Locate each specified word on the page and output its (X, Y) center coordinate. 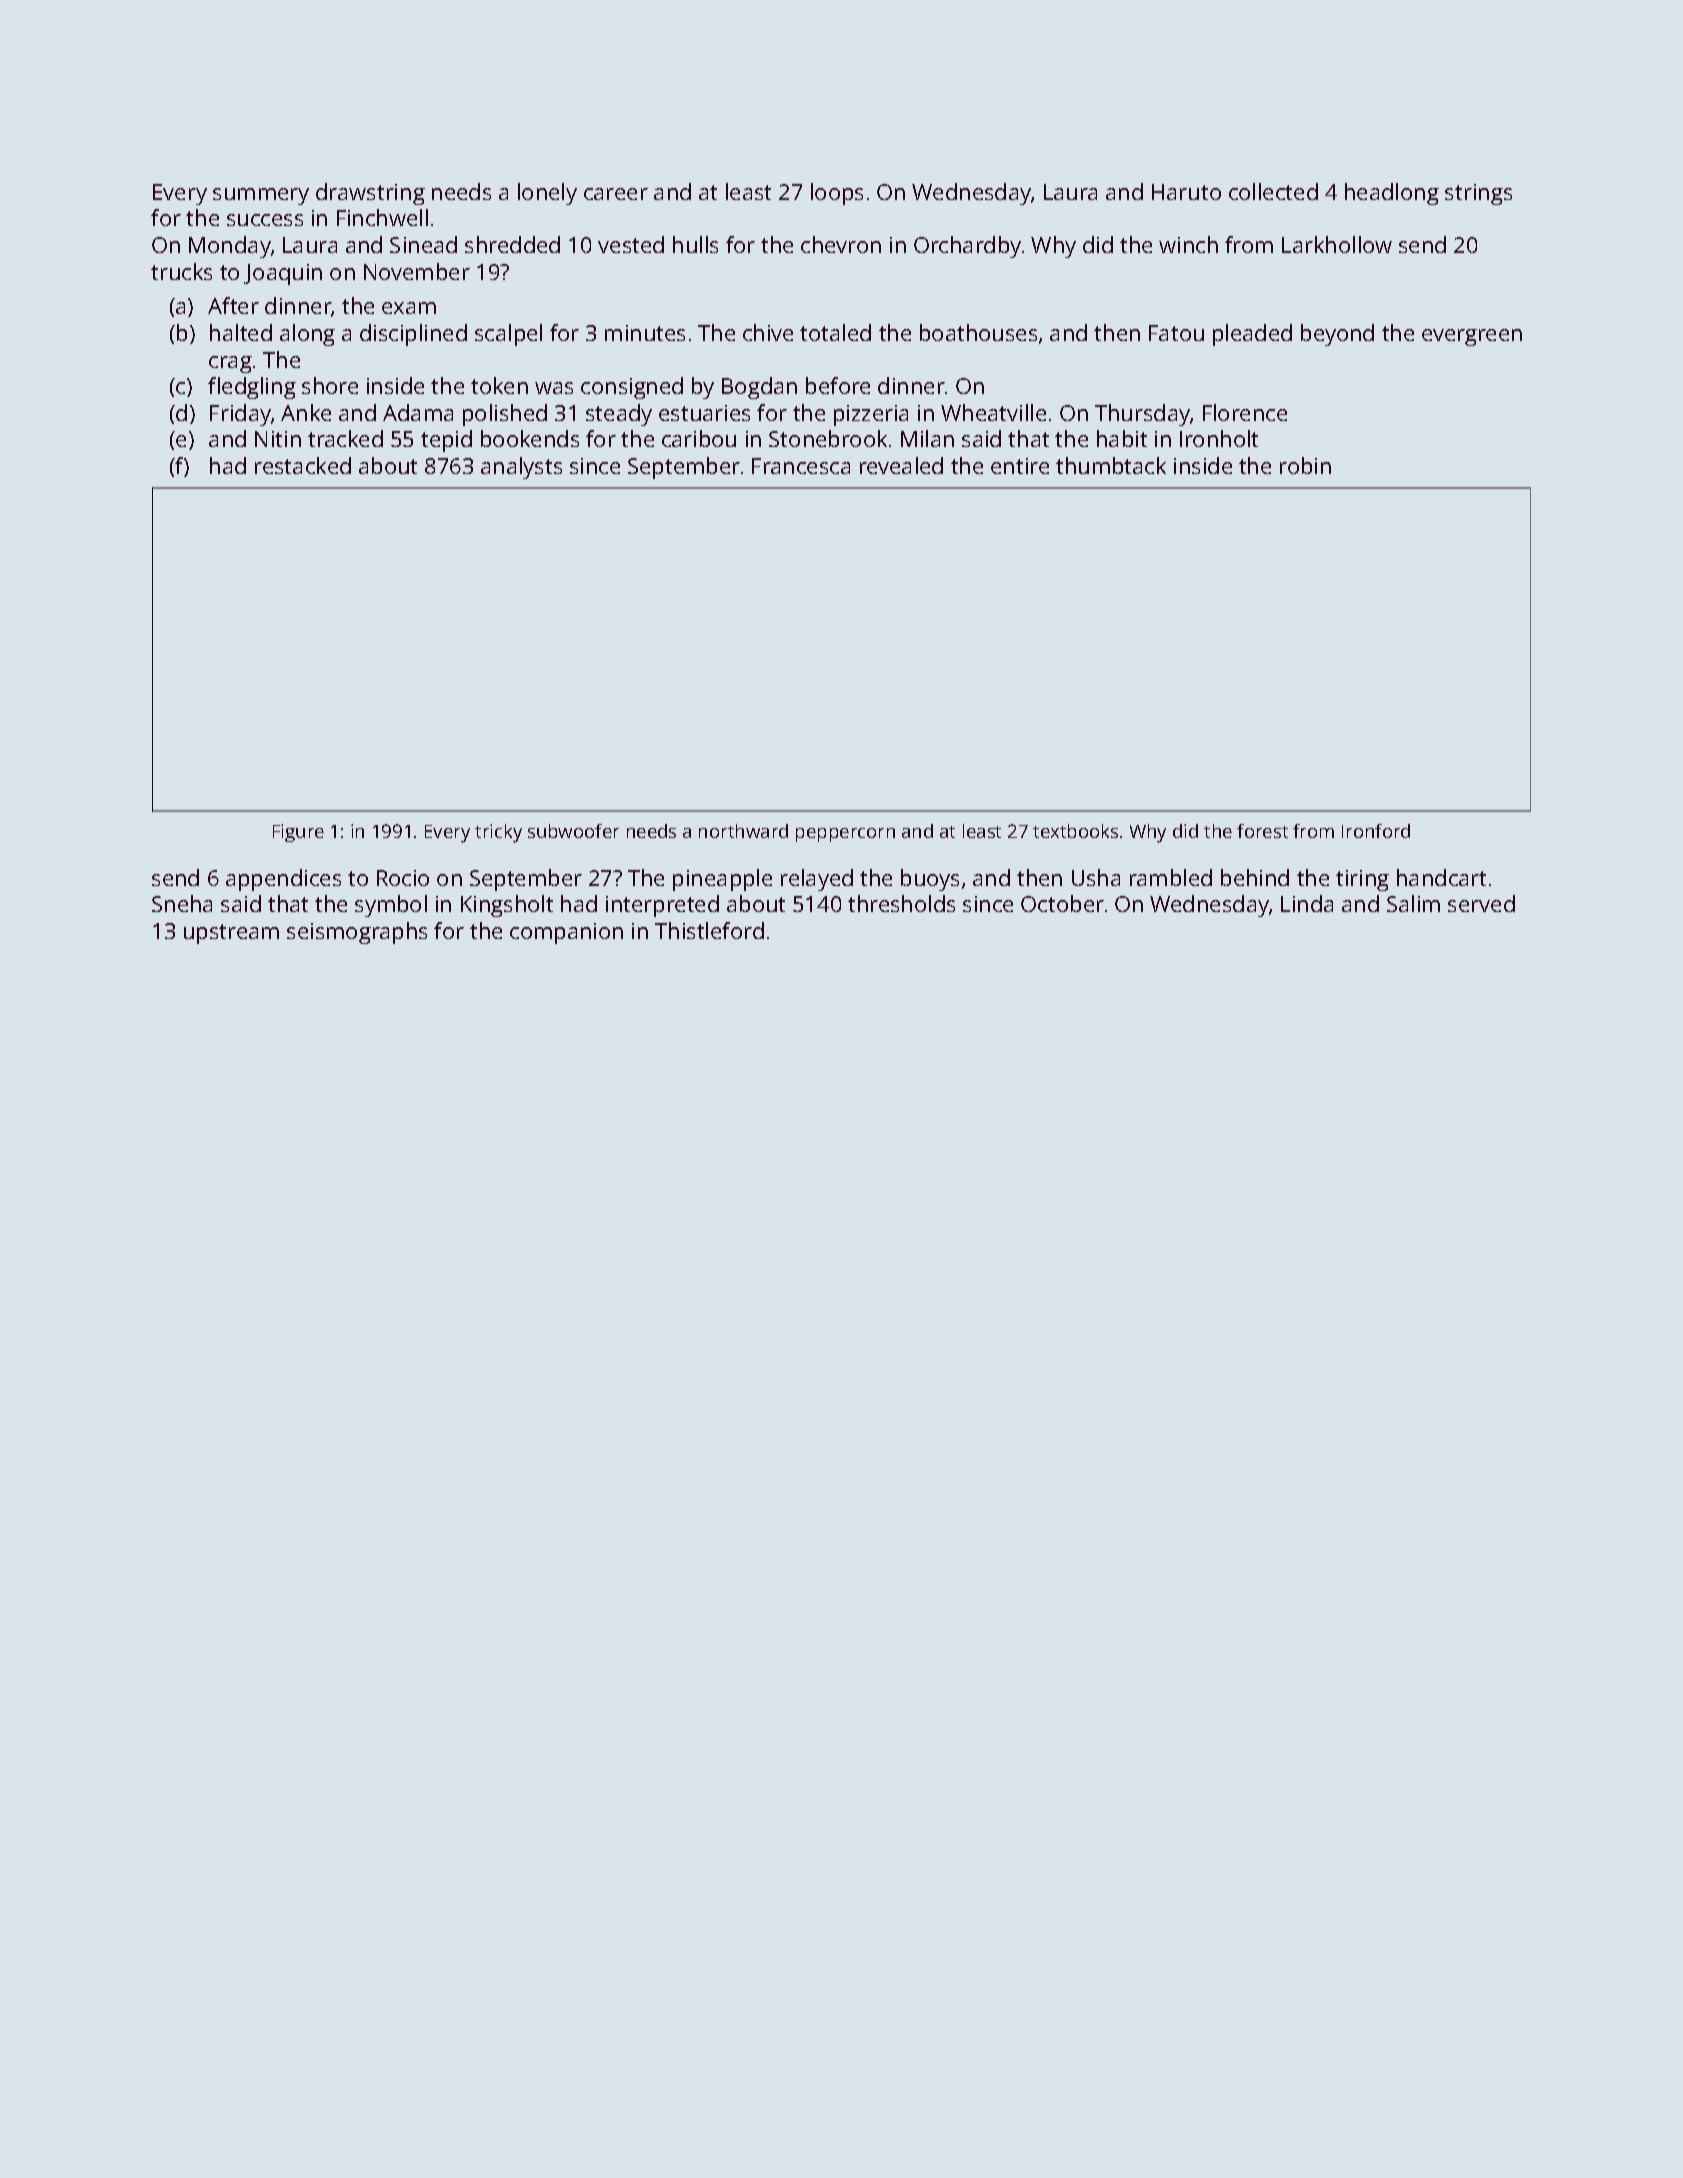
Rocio (403, 878)
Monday (230, 247)
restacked (303, 465)
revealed (901, 465)
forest (1262, 831)
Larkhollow (1337, 244)
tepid (446, 441)
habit (1122, 438)
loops (837, 194)
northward (743, 831)
